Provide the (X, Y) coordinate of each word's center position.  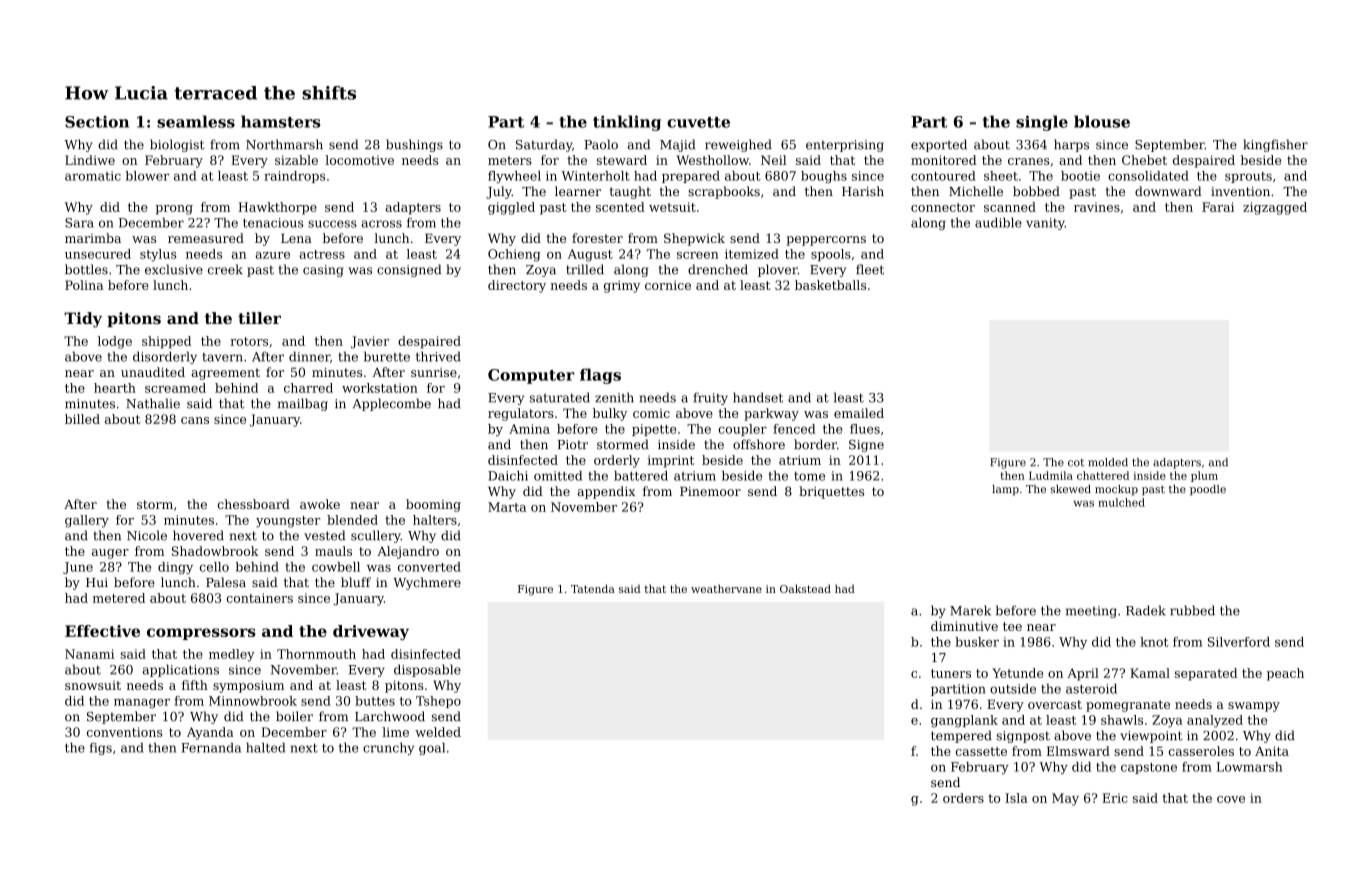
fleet (870, 269)
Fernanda (211, 747)
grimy (622, 286)
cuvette (698, 122)
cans (195, 420)
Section (97, 122)
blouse (1102, 121)
